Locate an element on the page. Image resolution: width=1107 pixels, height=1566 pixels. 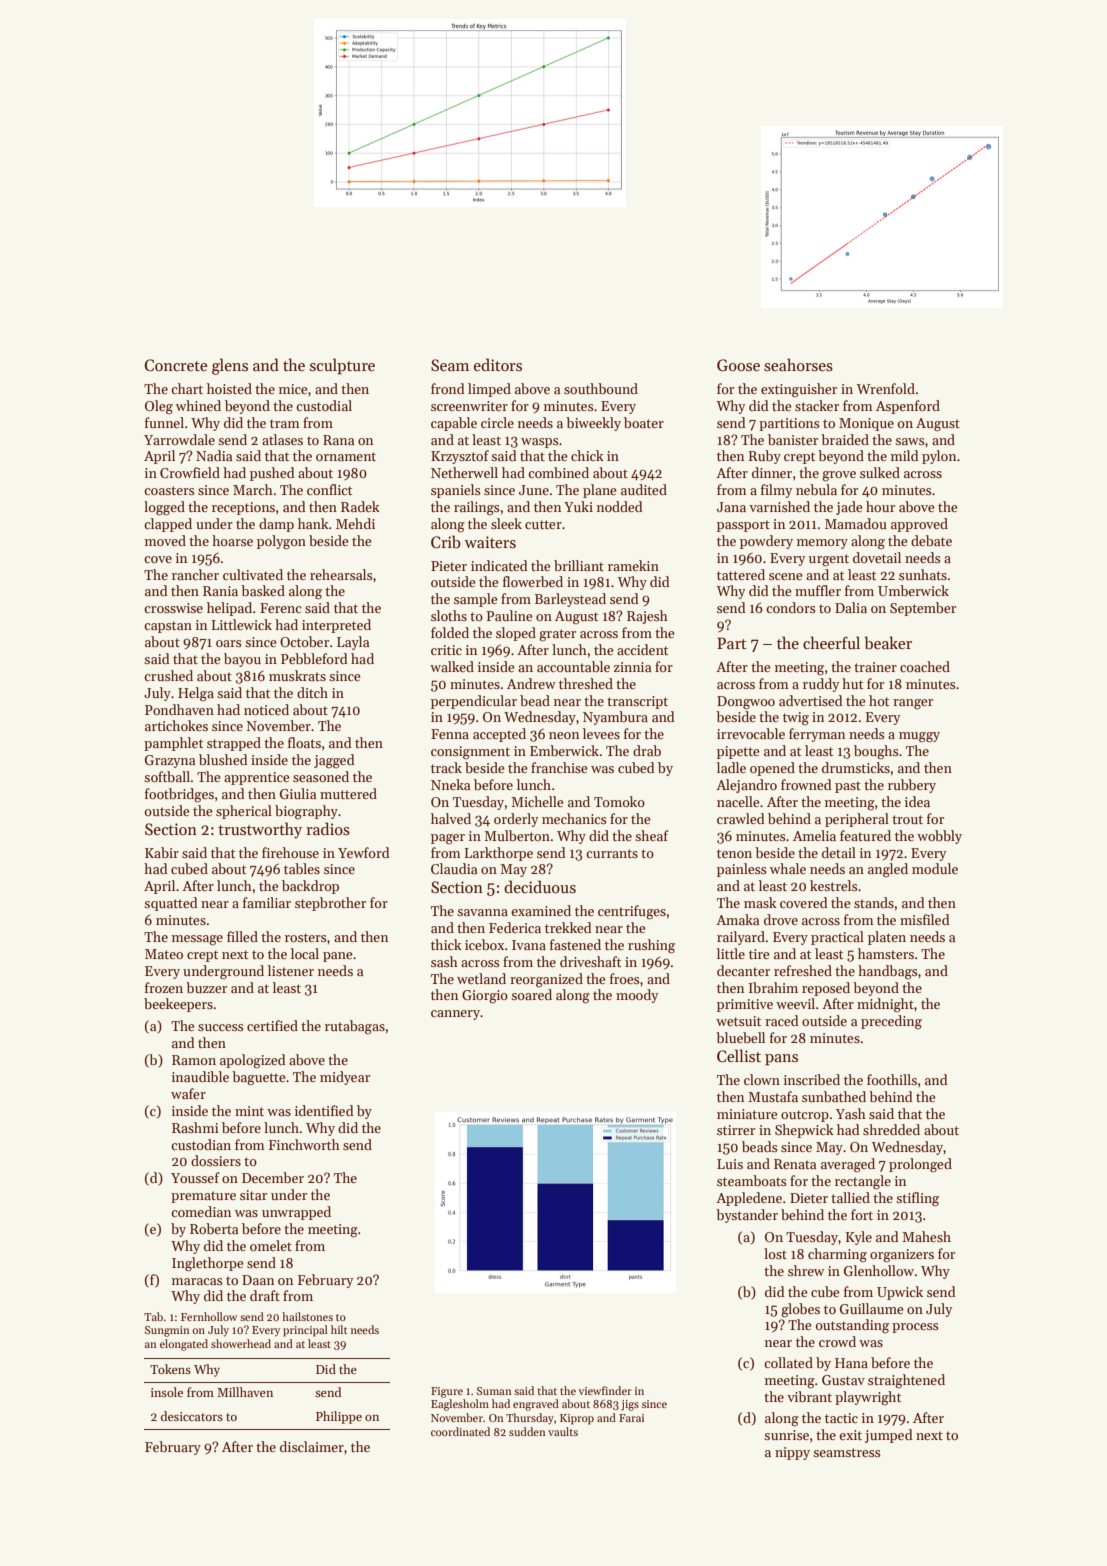
sculpture is located at coordinates (342, 366).
